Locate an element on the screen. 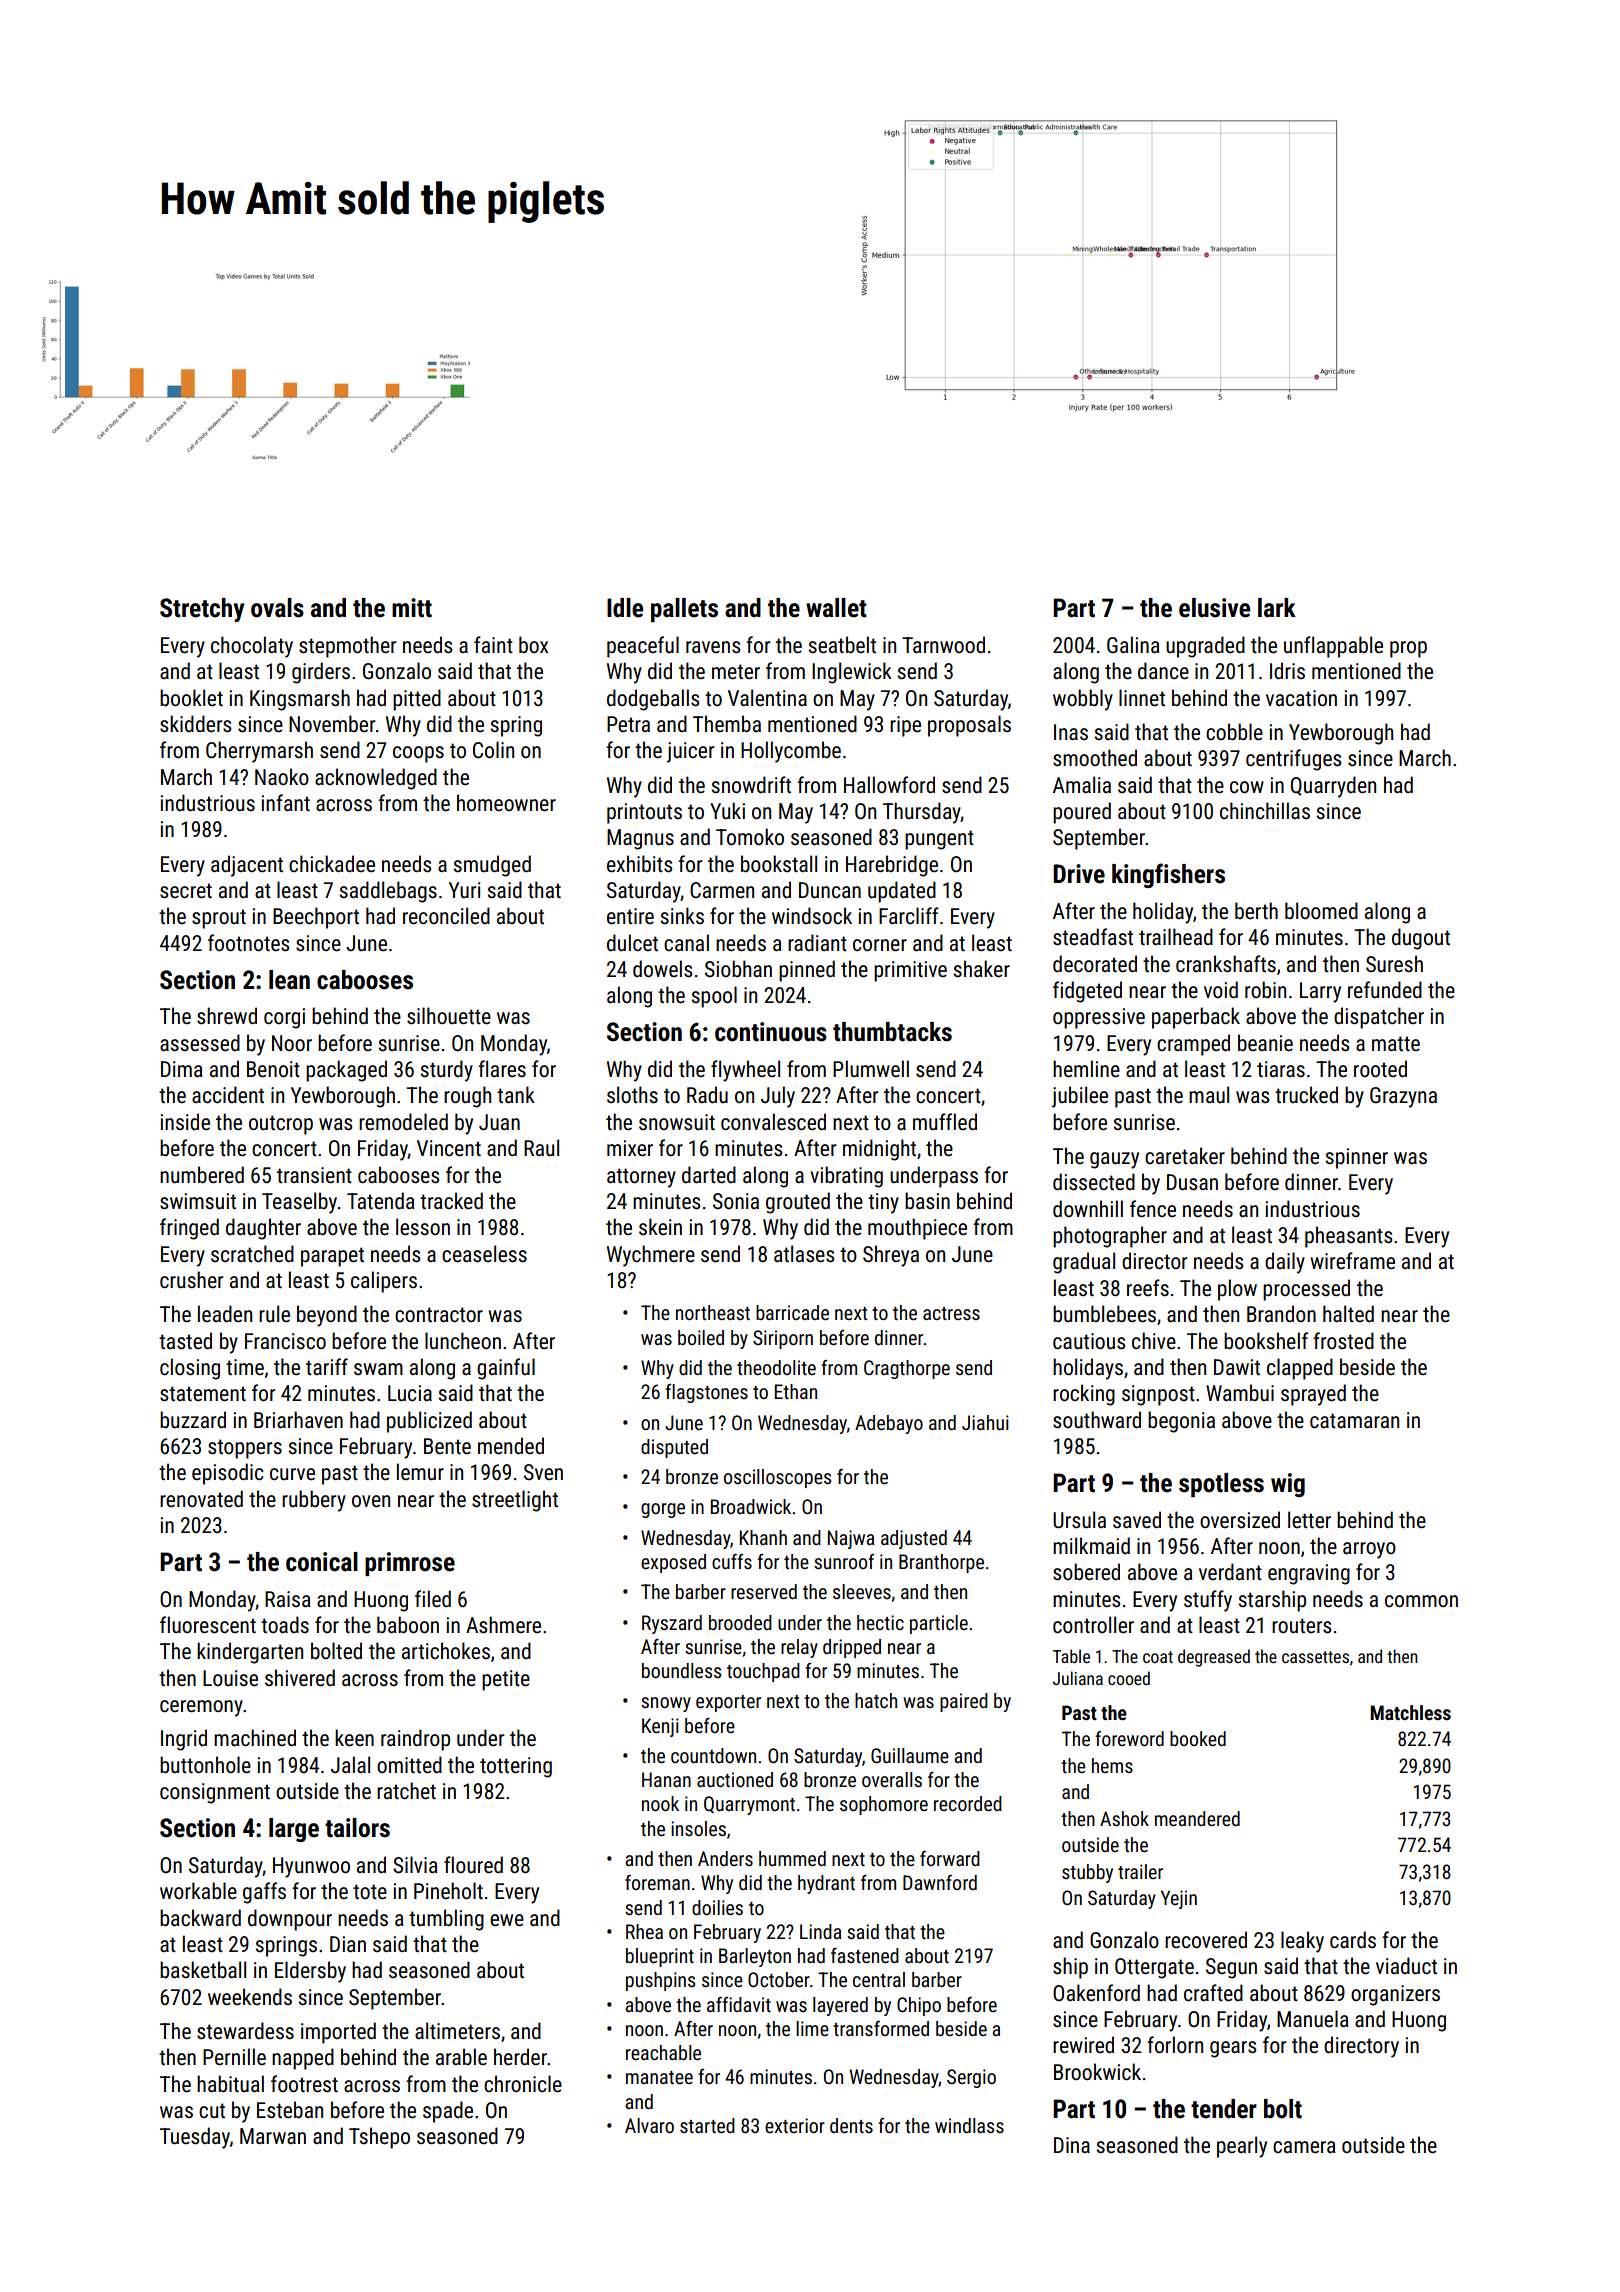 The height and width of the screenshot is (2292, 1620). wallet is located at coordinates (836, 608).
